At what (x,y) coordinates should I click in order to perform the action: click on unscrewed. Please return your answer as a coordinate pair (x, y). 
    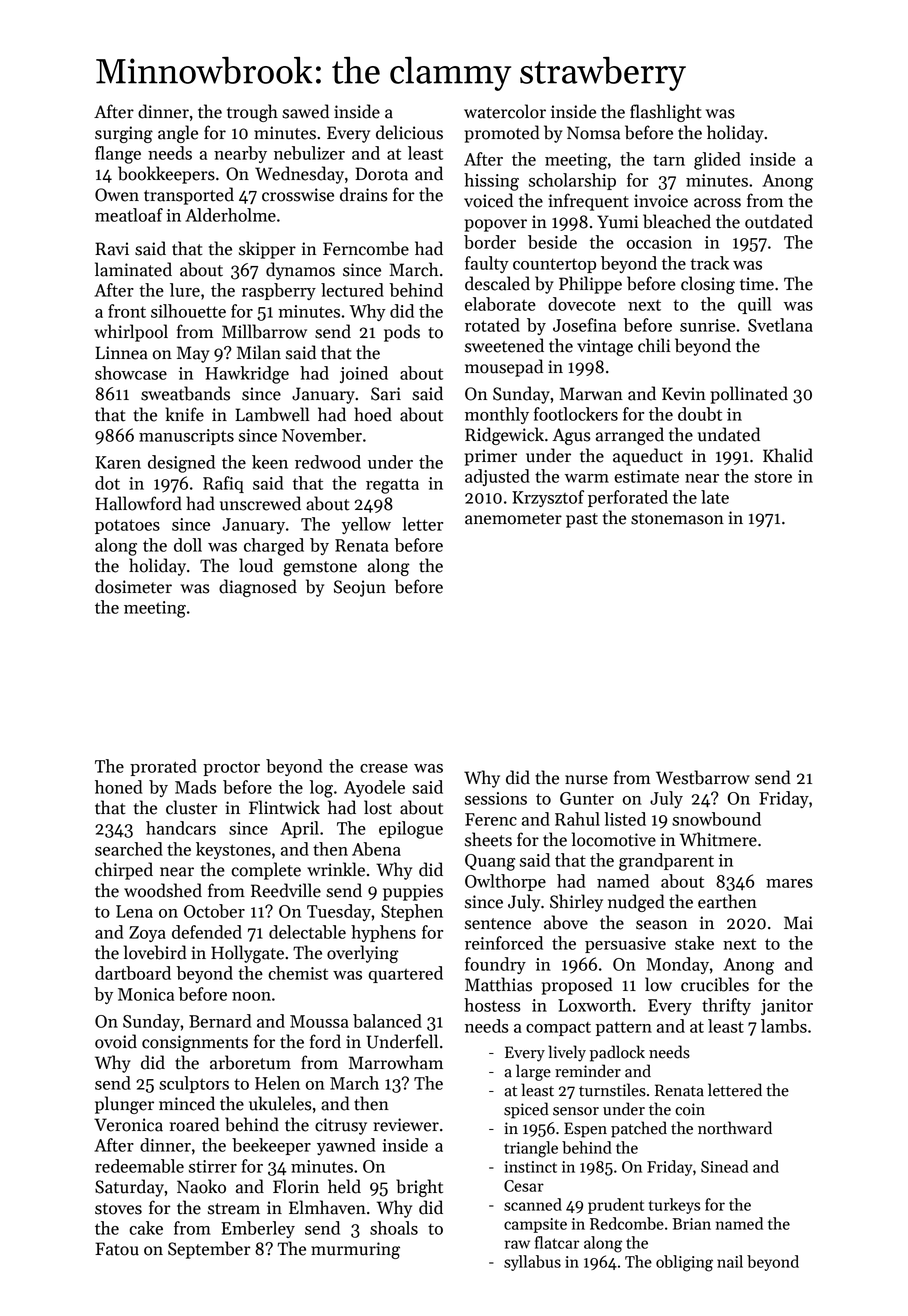
    Looking at the image, I should click on (260, 503).
